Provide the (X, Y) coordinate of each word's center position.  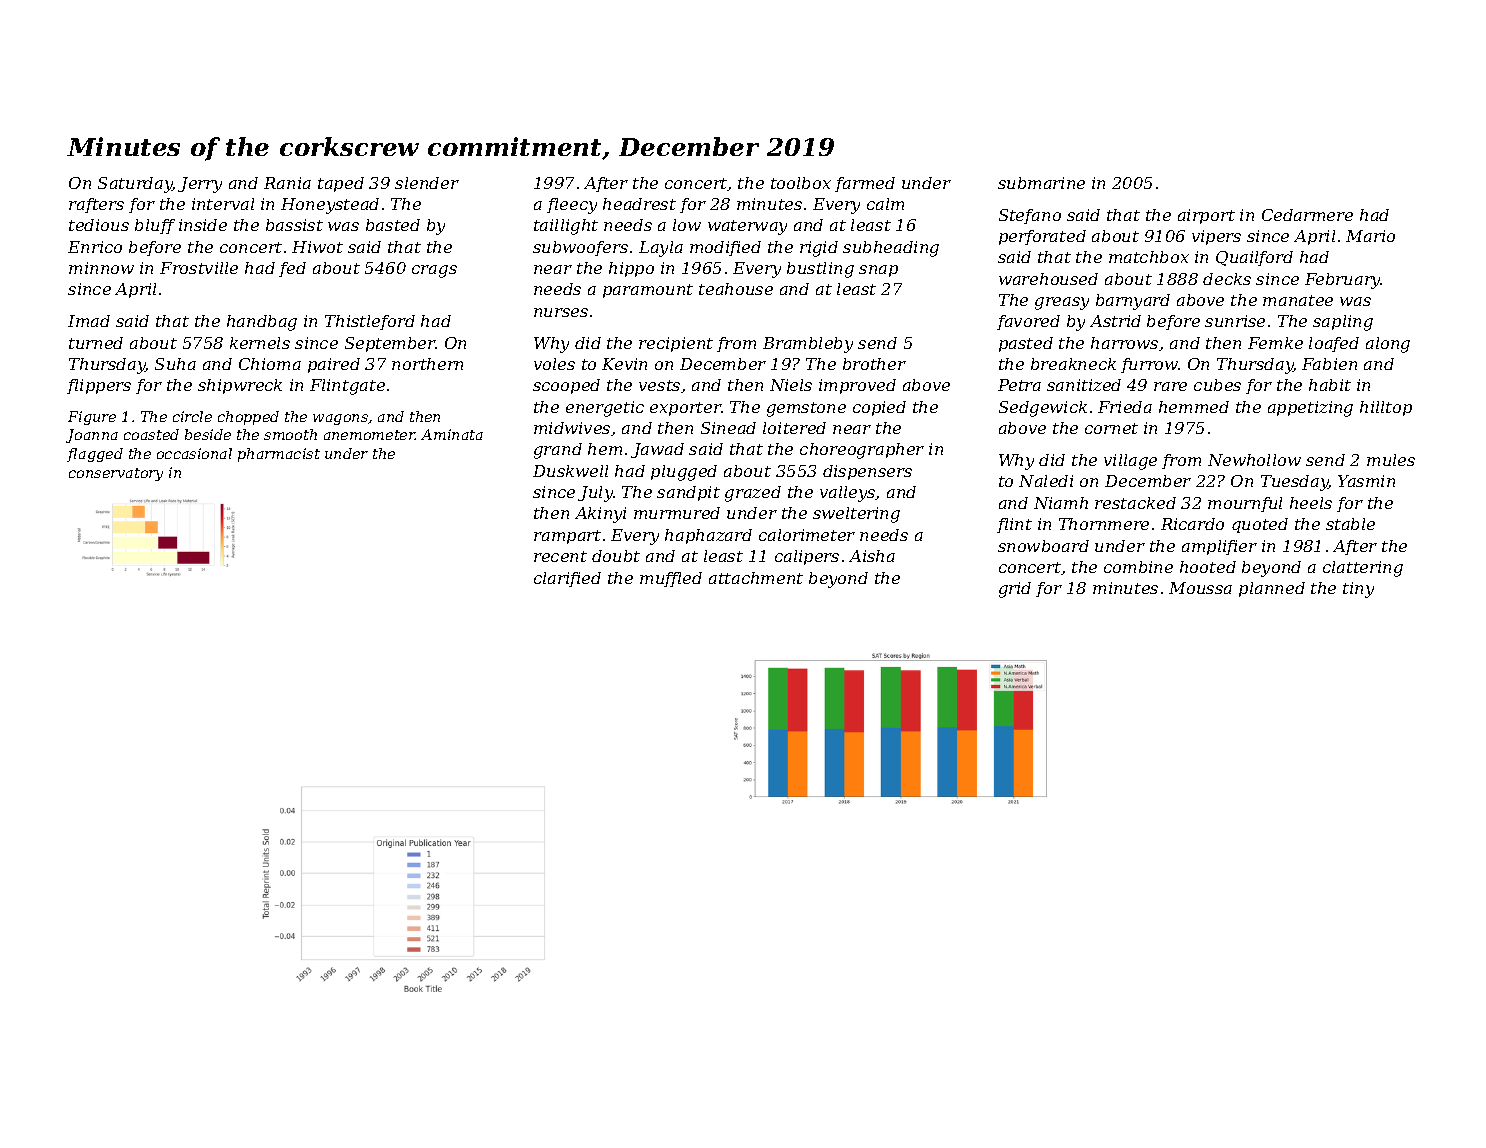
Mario (1370, 236)
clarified (567, 579)
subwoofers (580, 248)
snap (878, 271)
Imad (89, 321)
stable (1350, 524)
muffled (671, 579)
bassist (294, 225)
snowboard (1043, 546)
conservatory (116, 474)
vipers (1216, 237)
